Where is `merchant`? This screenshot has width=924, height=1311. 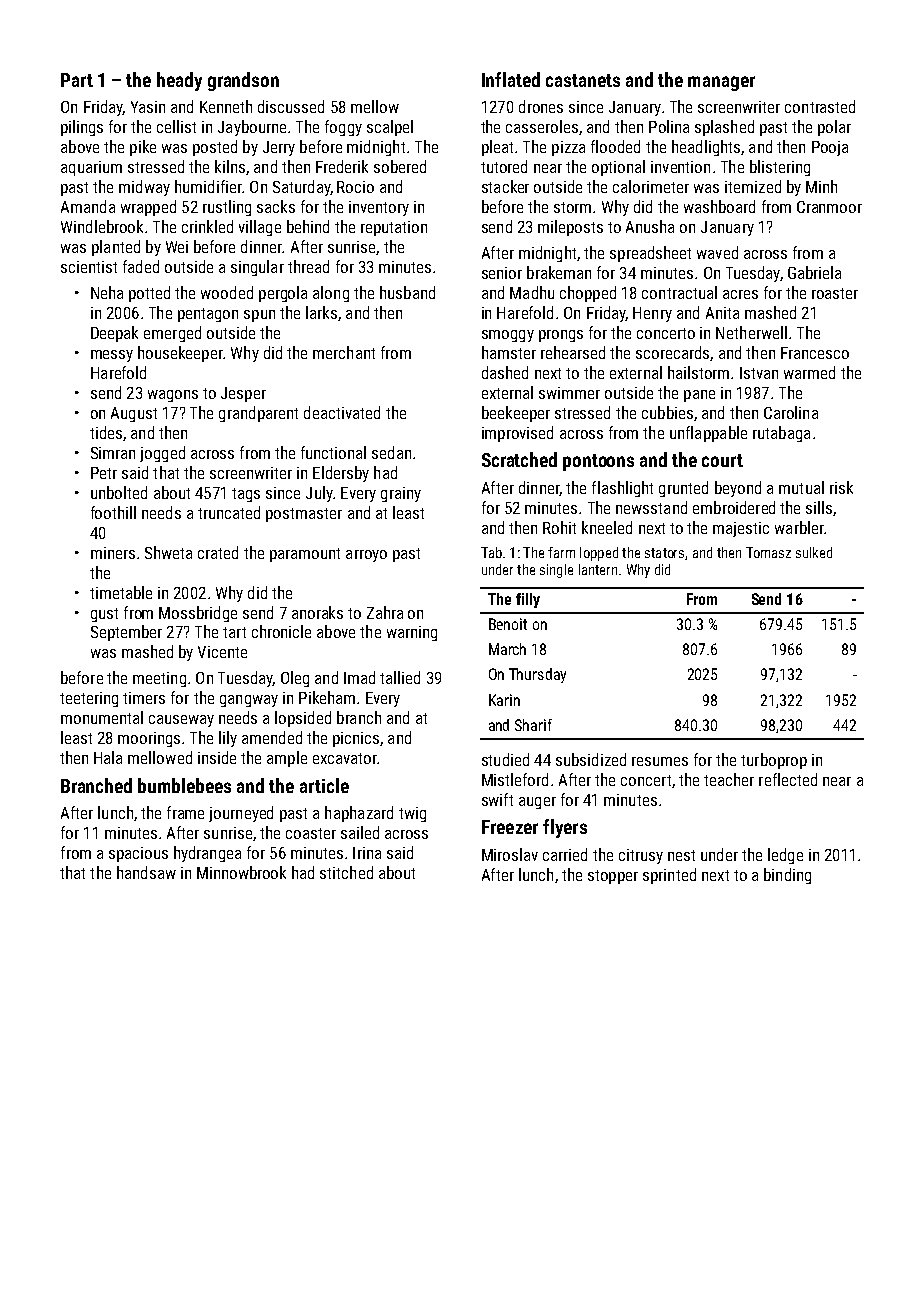
merchant is located at coordinates (344, 352).
